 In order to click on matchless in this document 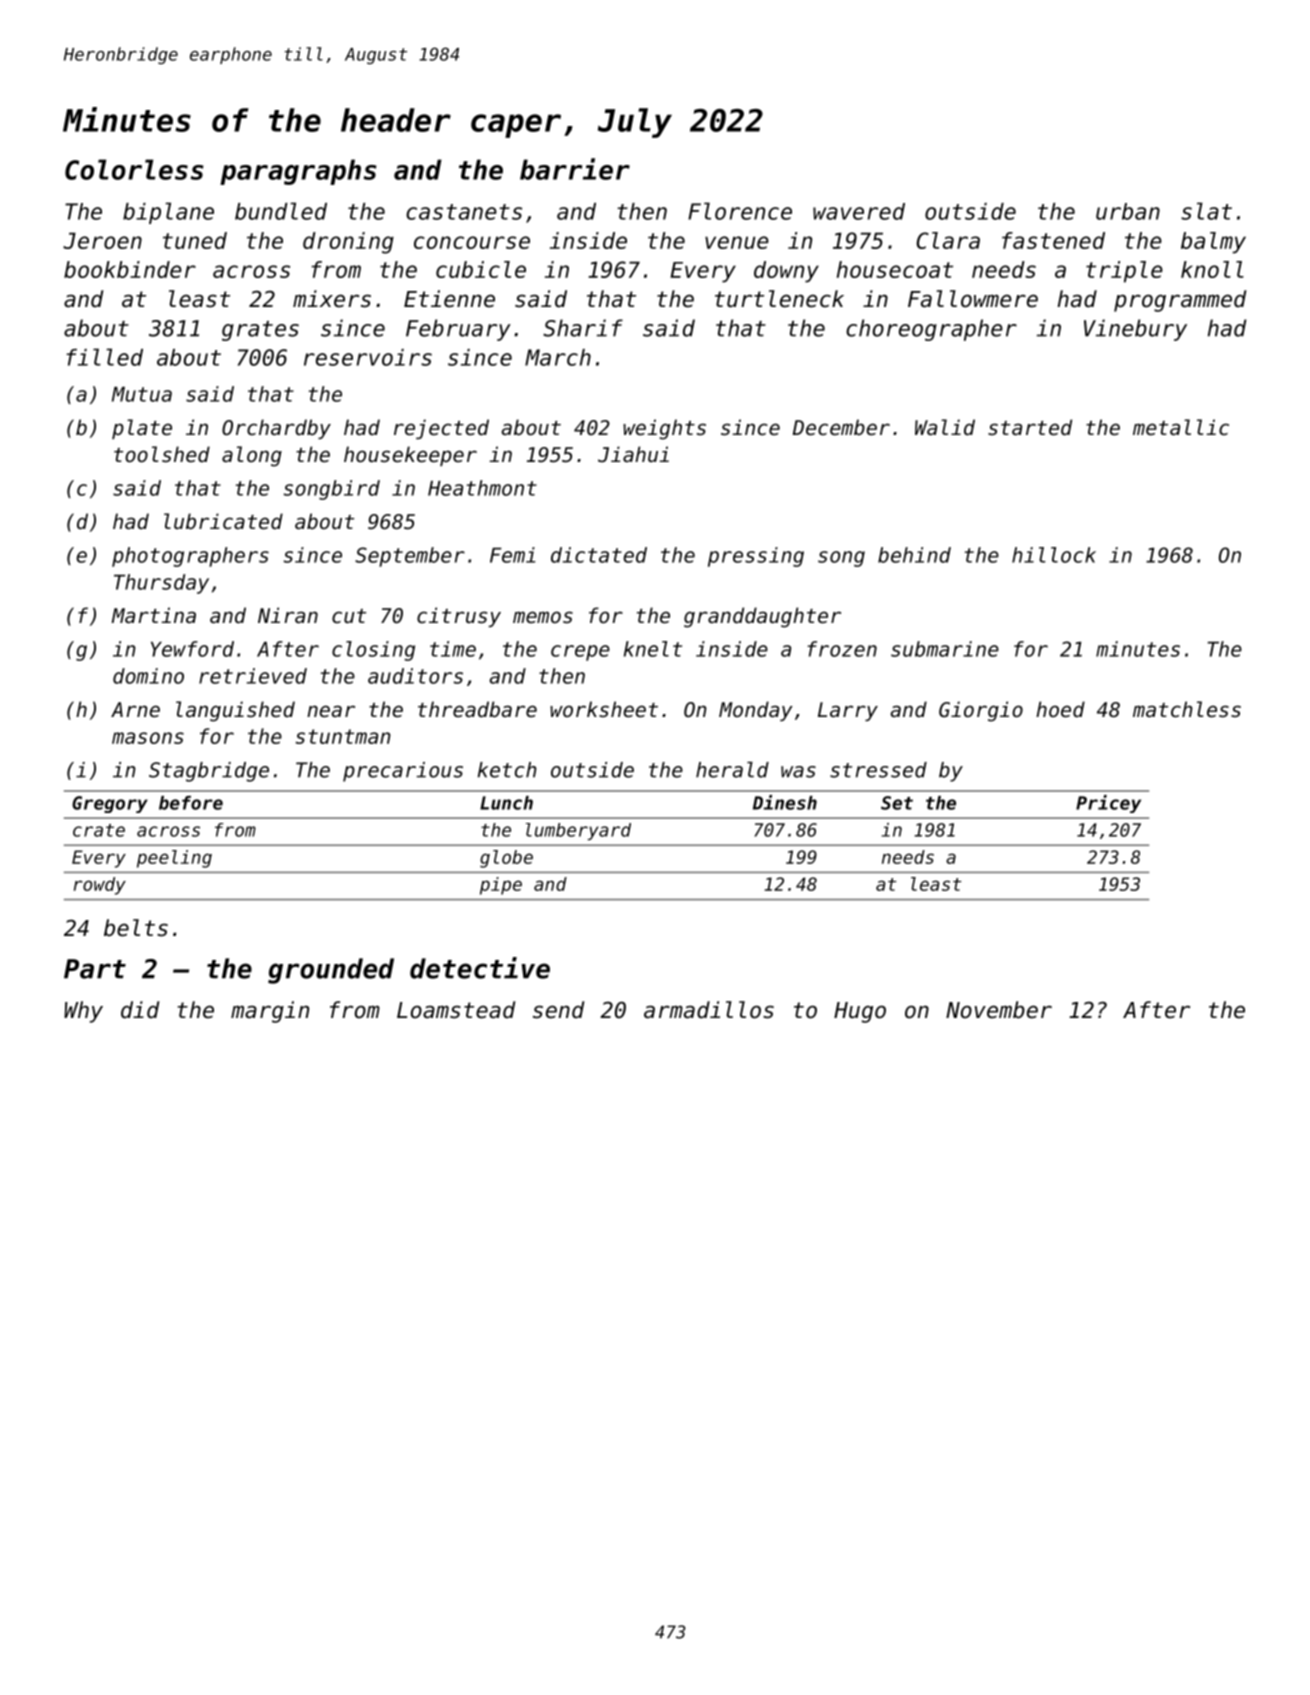, I will do `click(1187, 709)`.
